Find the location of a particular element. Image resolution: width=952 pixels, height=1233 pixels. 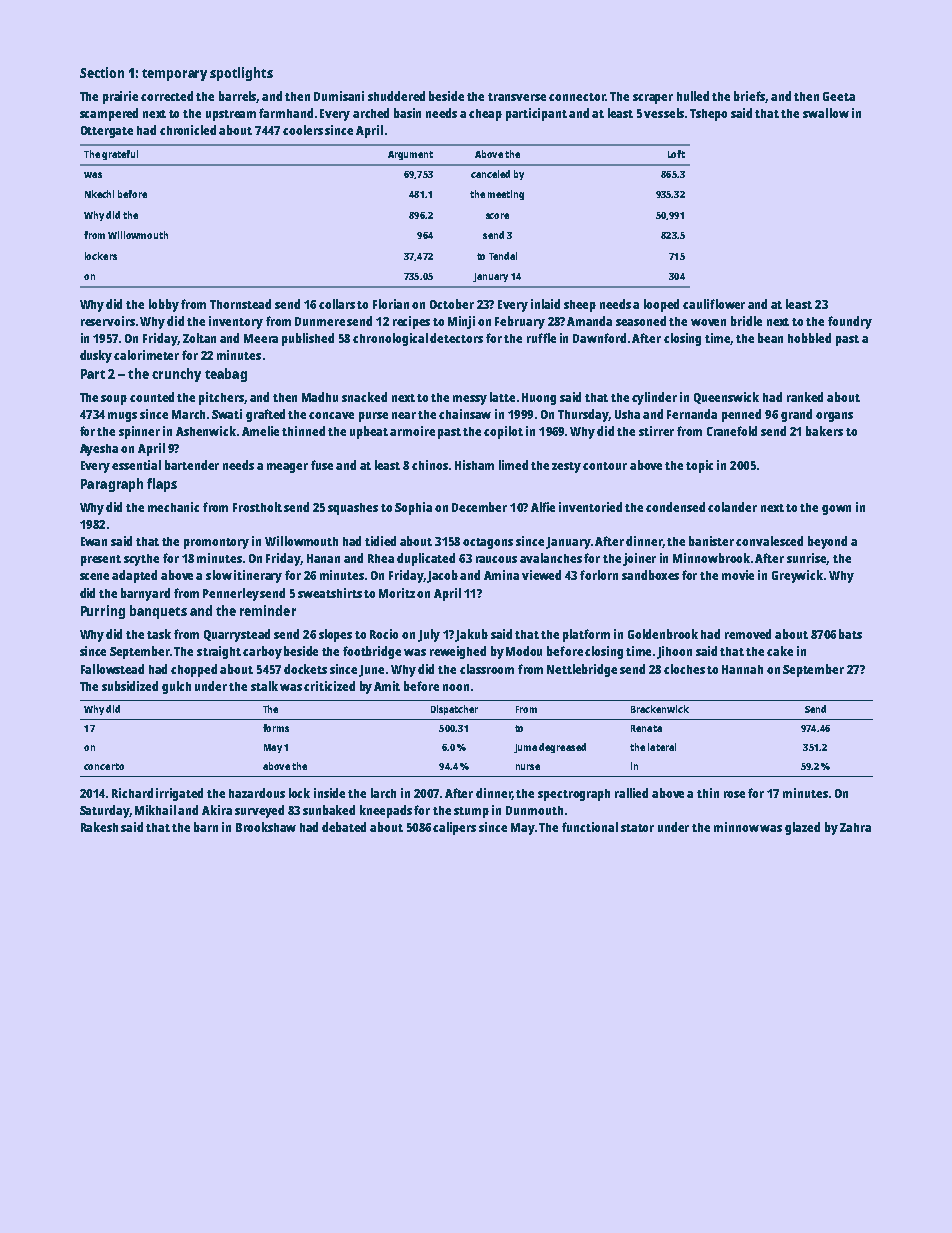

organs is located at coordinates (834, 417).
